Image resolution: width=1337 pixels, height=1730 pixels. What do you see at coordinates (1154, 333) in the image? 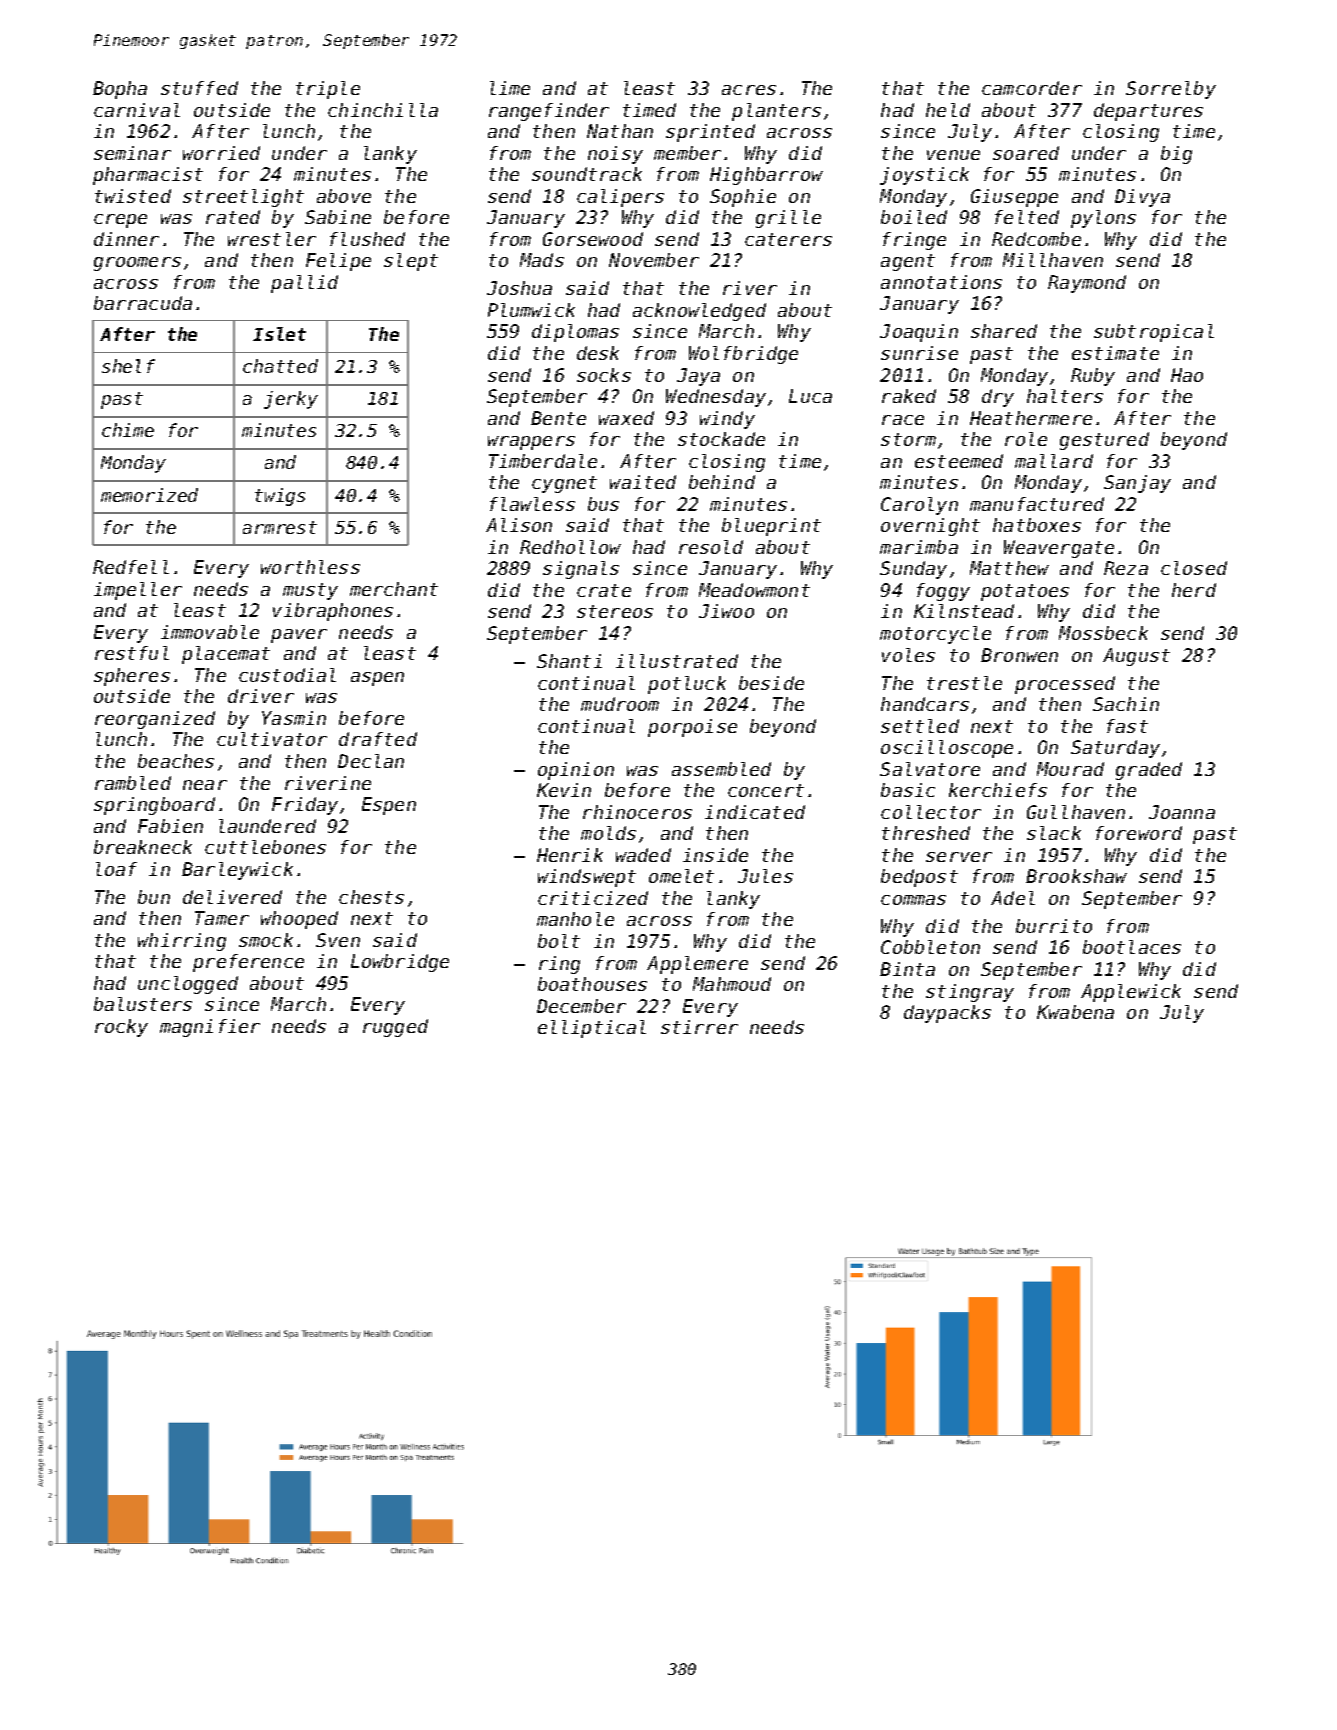
I see `subtropical` at bounding box center [1154, 333].
